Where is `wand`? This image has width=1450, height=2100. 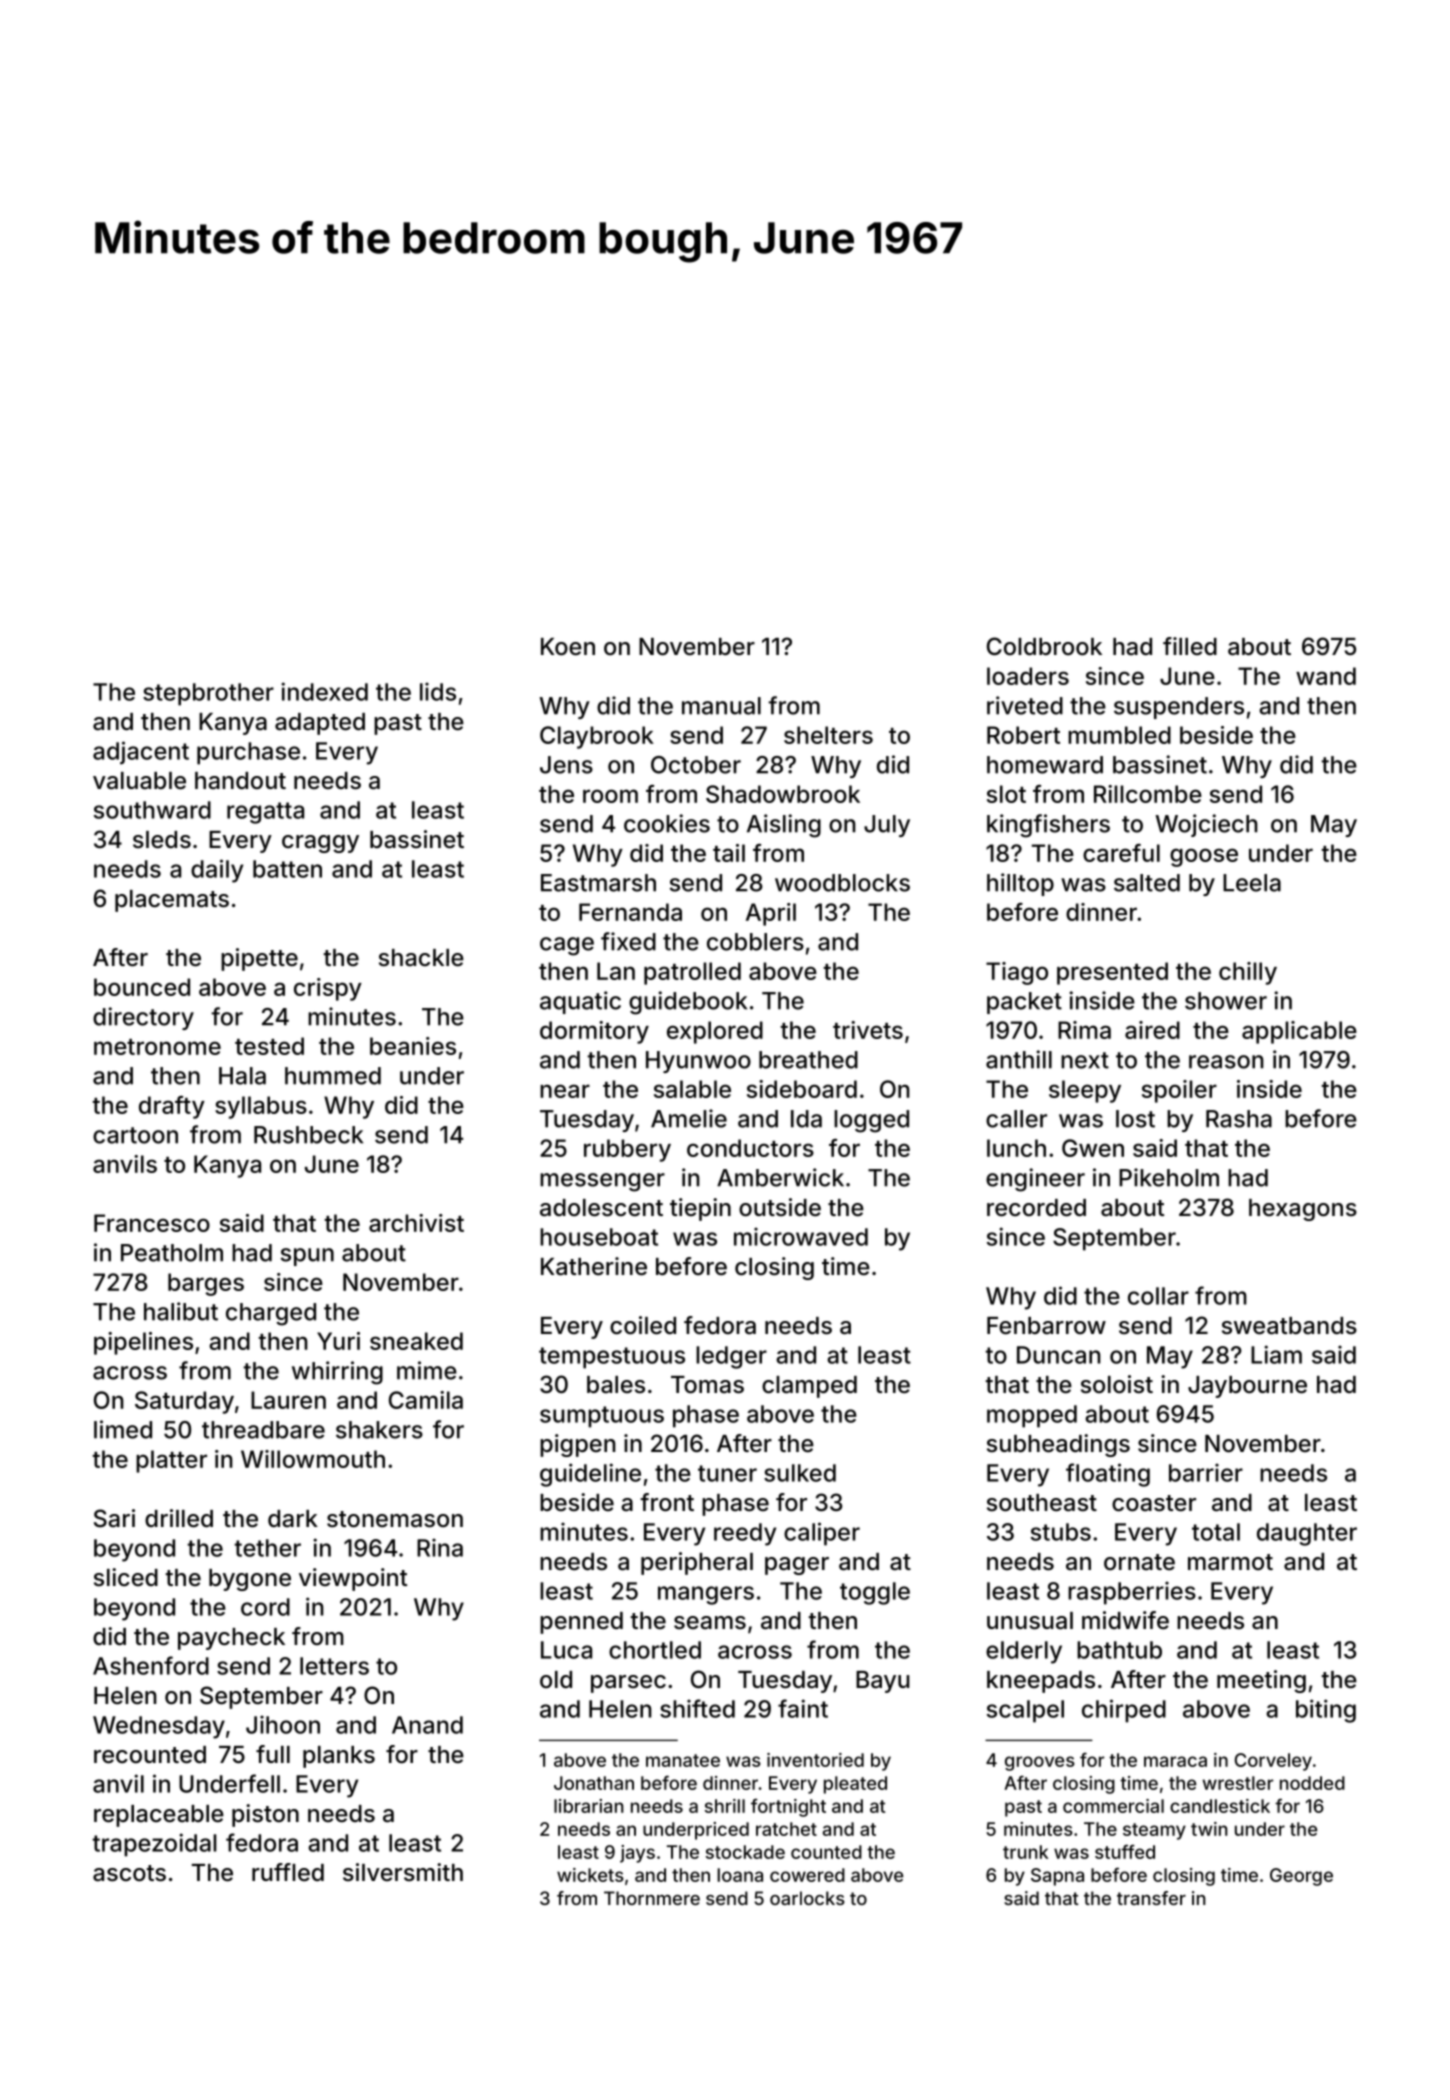
wand is located at coordinates (1326, 676).
